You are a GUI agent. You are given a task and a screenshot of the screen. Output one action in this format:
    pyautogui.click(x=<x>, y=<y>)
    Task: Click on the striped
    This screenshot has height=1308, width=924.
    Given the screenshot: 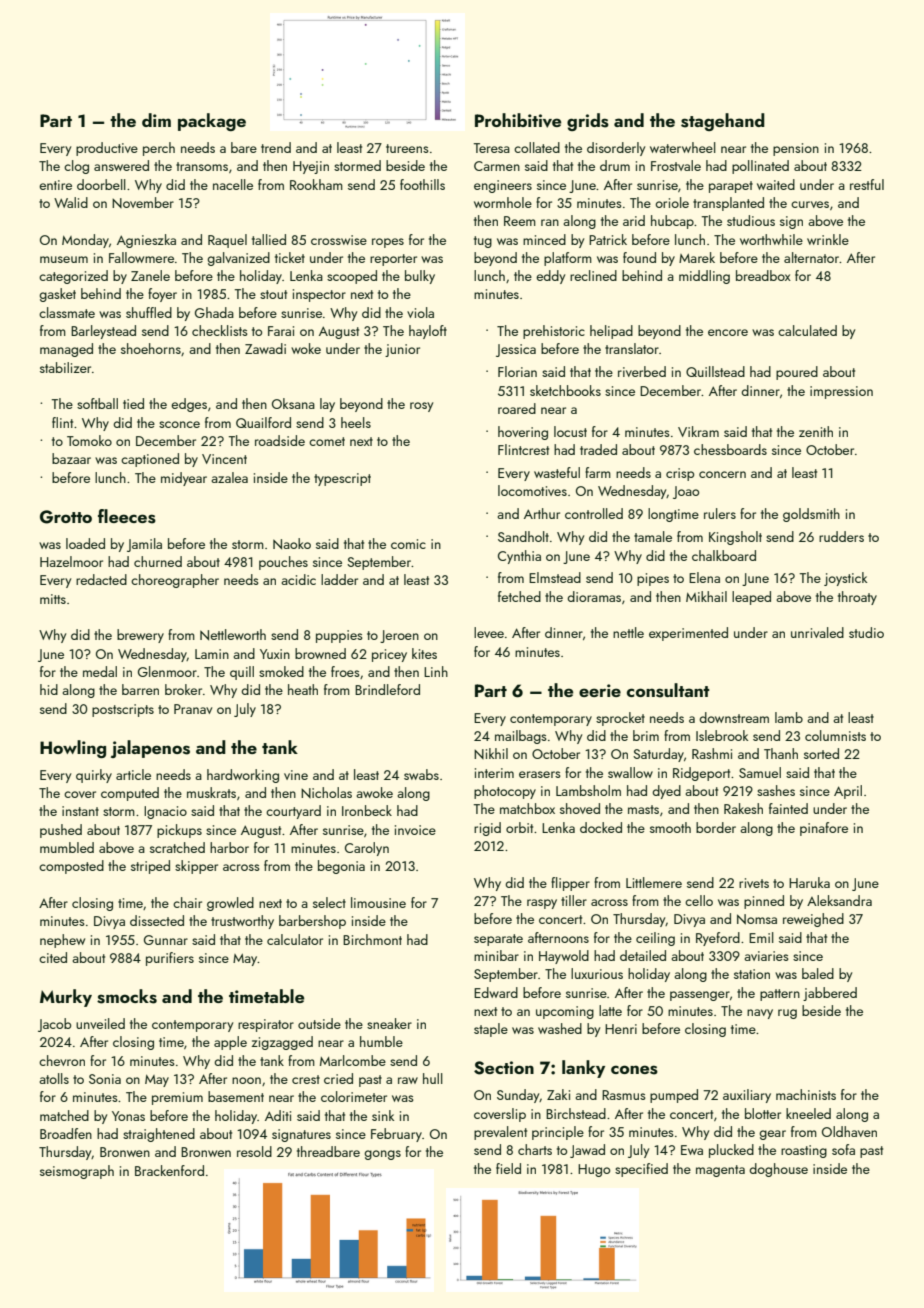 What is the action you would take?
    pyautogui.click(x=150, y=867)
